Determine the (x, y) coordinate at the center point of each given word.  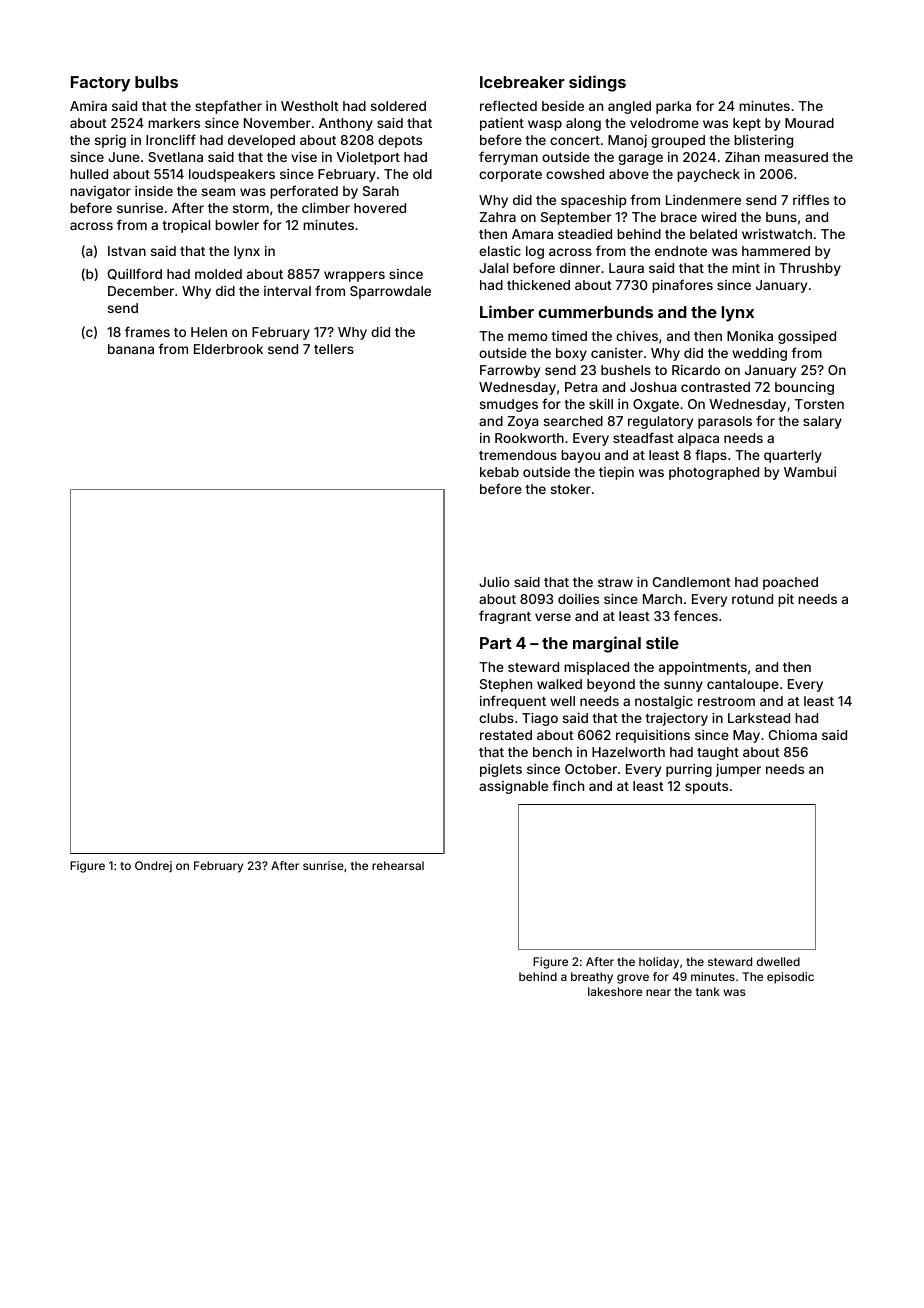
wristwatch (777, 234)
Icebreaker (522, 82)
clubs (496, 718)
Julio (494, 582)
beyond (611, 685)
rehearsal (398, 865)
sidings (597, 83)
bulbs (156, 82)
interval (287, 291)
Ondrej (153, 867)
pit (786, 600)
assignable (513, 787)
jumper (738, 770)
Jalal (493, 268)
